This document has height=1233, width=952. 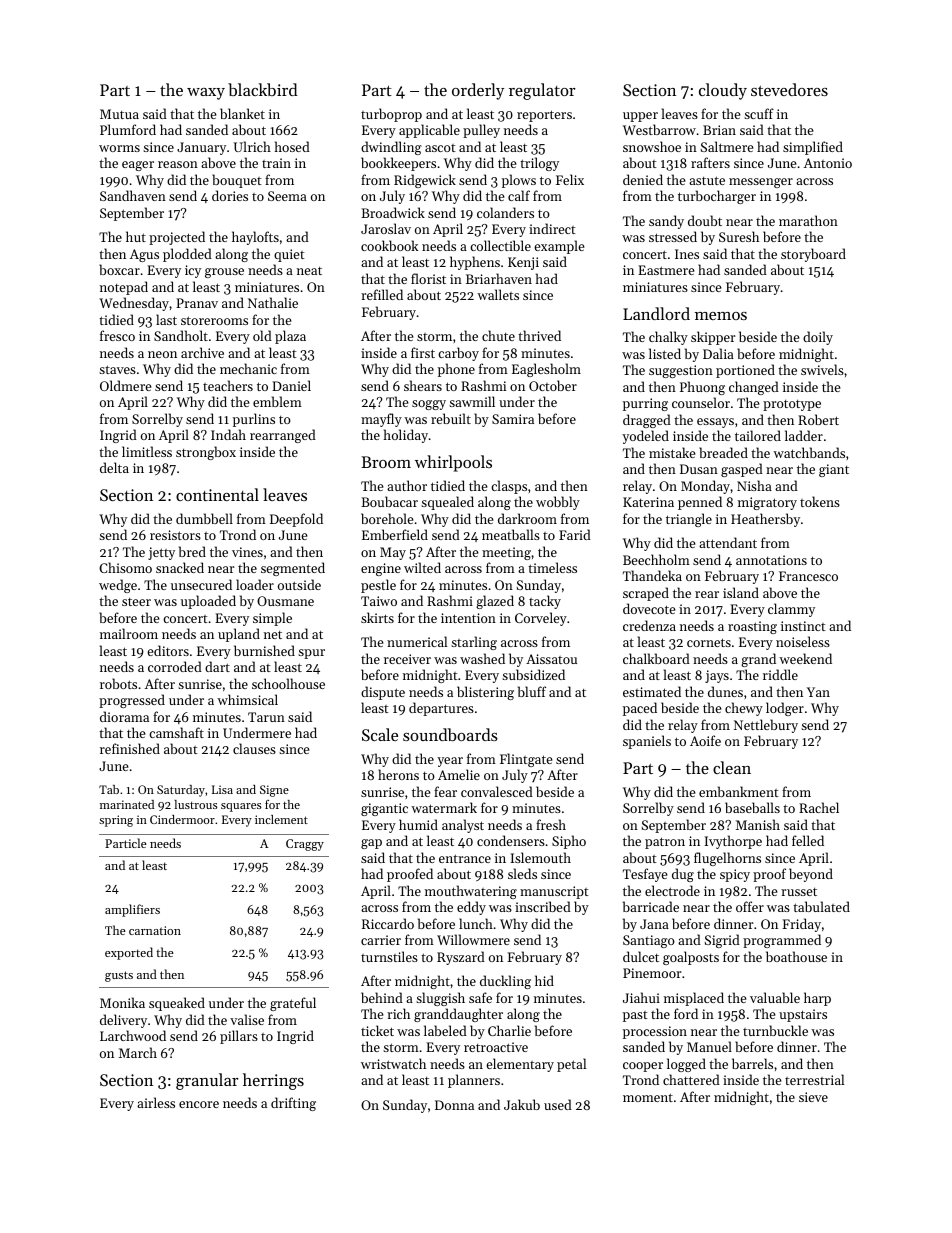 I want to click on regulator, so click(x=542, y=91).
